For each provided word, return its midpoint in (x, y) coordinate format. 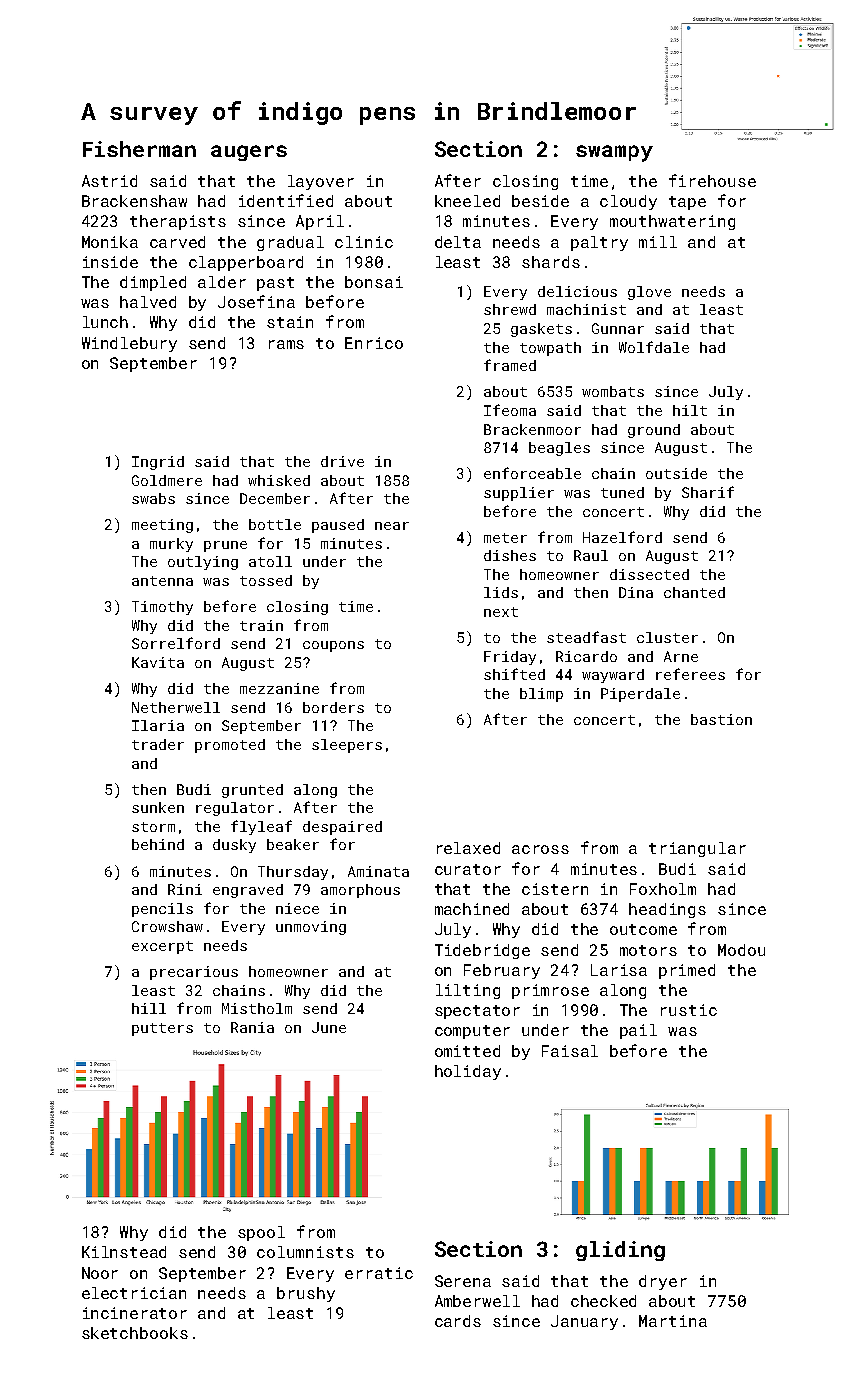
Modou (741, 950)
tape (687, 203)
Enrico (374, 343)
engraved (248, 891)
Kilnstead (124, 1252)
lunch (105, 322)
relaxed (468, 848)
